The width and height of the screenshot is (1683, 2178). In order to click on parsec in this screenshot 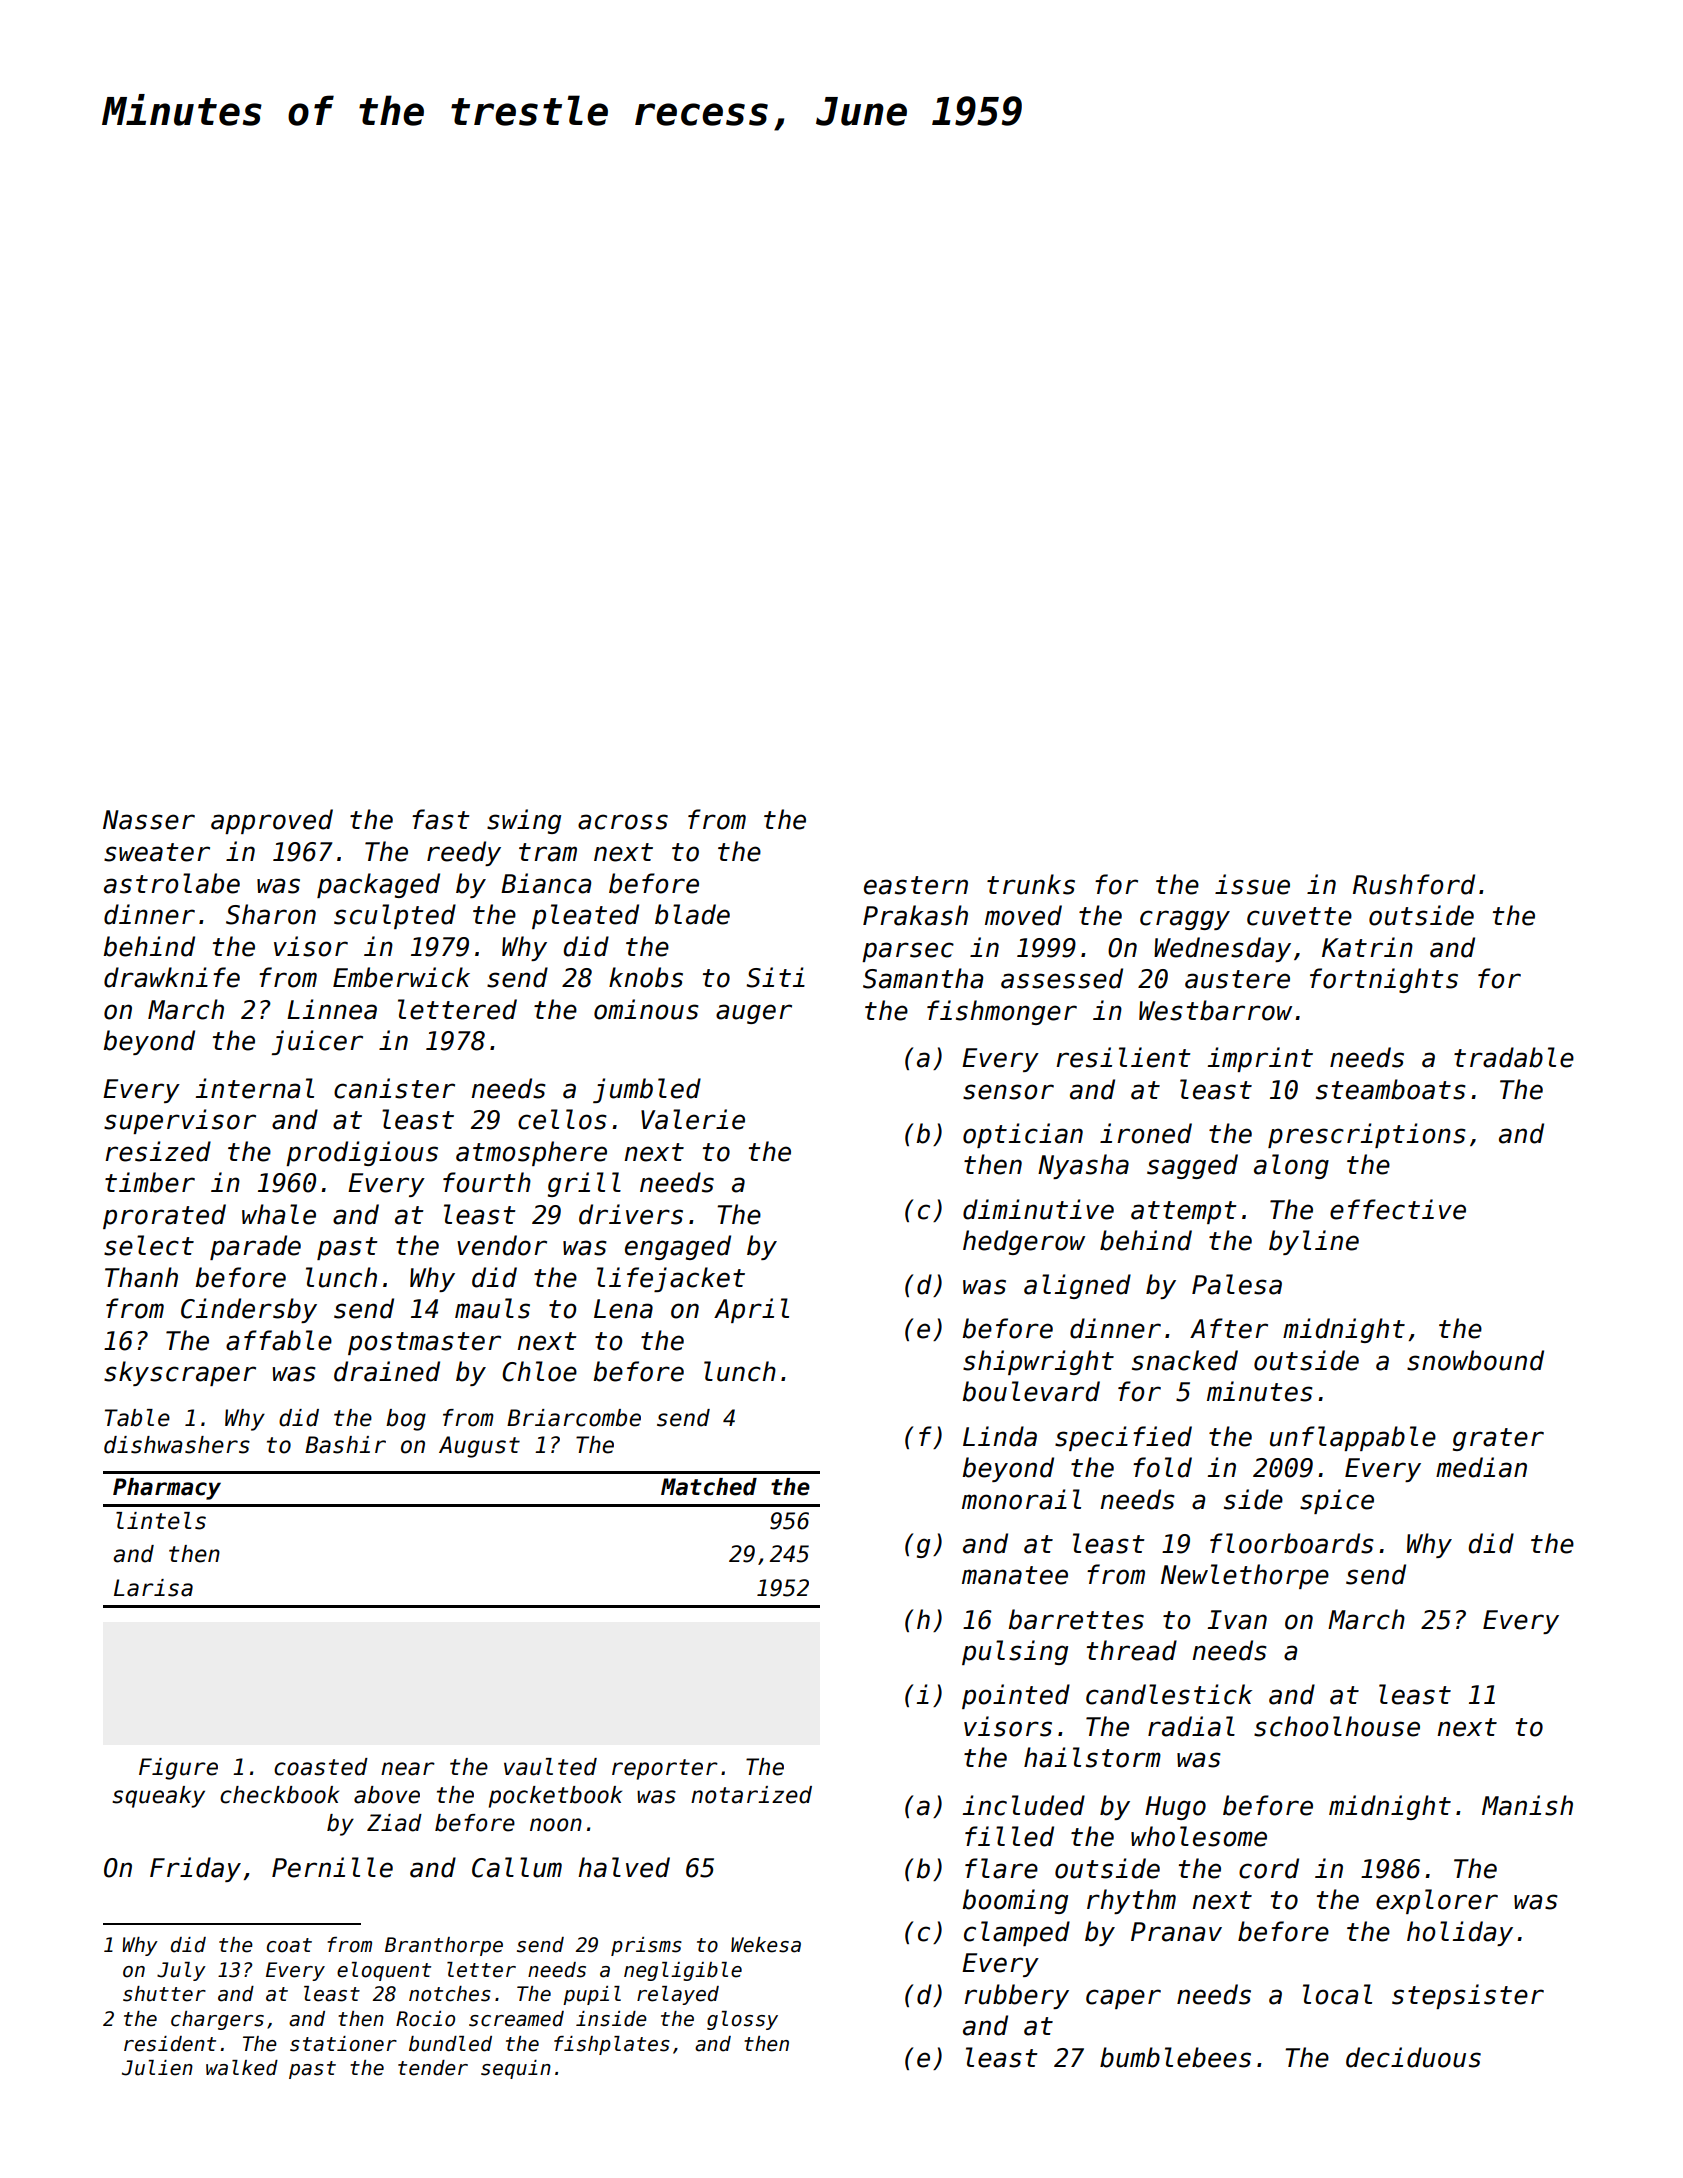, I will do `click(908, 952)`.
